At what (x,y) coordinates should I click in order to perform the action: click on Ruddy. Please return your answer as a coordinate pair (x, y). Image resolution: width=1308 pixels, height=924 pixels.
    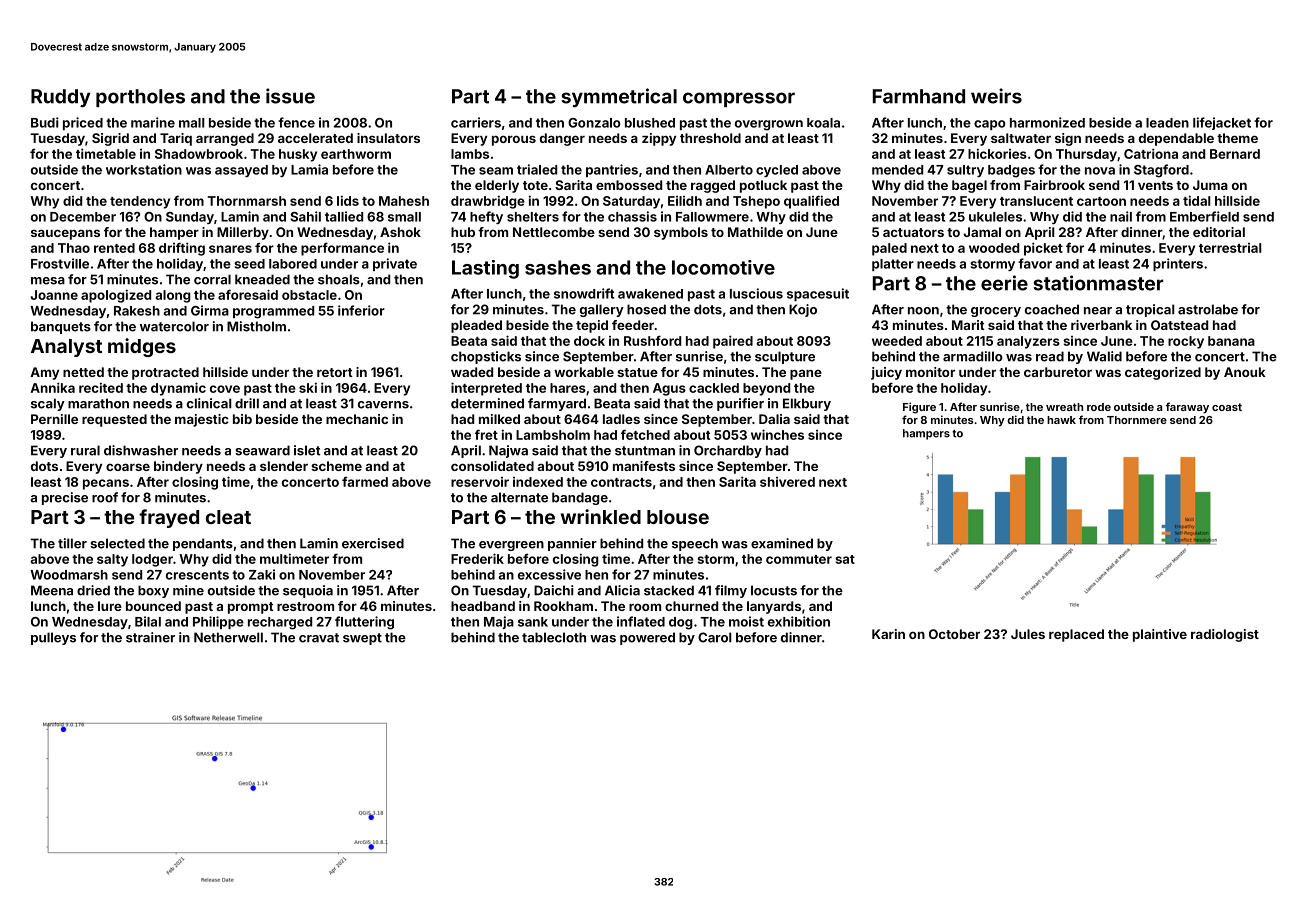
    Looking at the image, I should click on (61, 98).
